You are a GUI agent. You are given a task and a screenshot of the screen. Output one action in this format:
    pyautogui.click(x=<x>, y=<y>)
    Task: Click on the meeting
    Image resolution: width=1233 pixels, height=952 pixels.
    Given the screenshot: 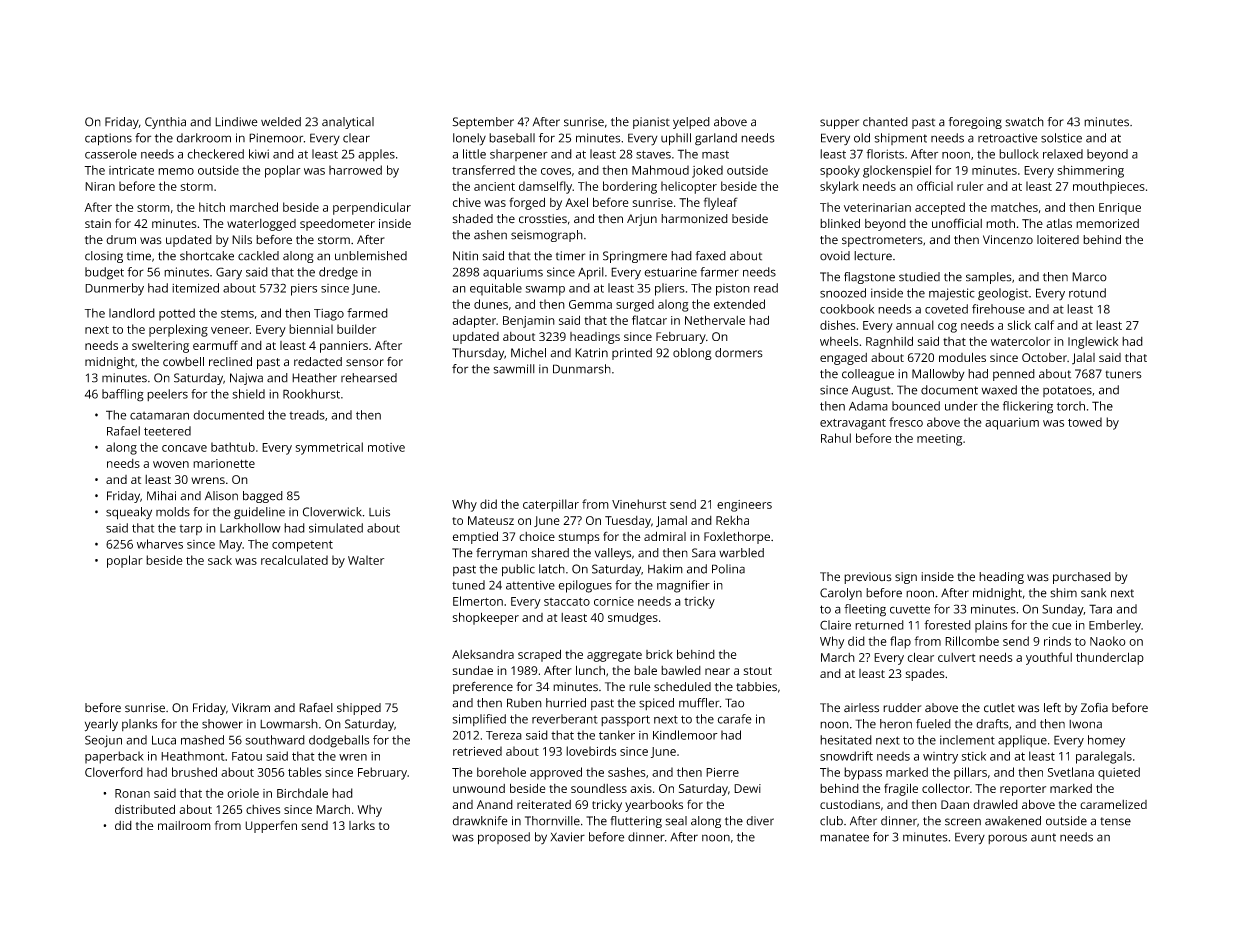 What is the action you would take?
    pyautogui.click(x=939, y=440)
